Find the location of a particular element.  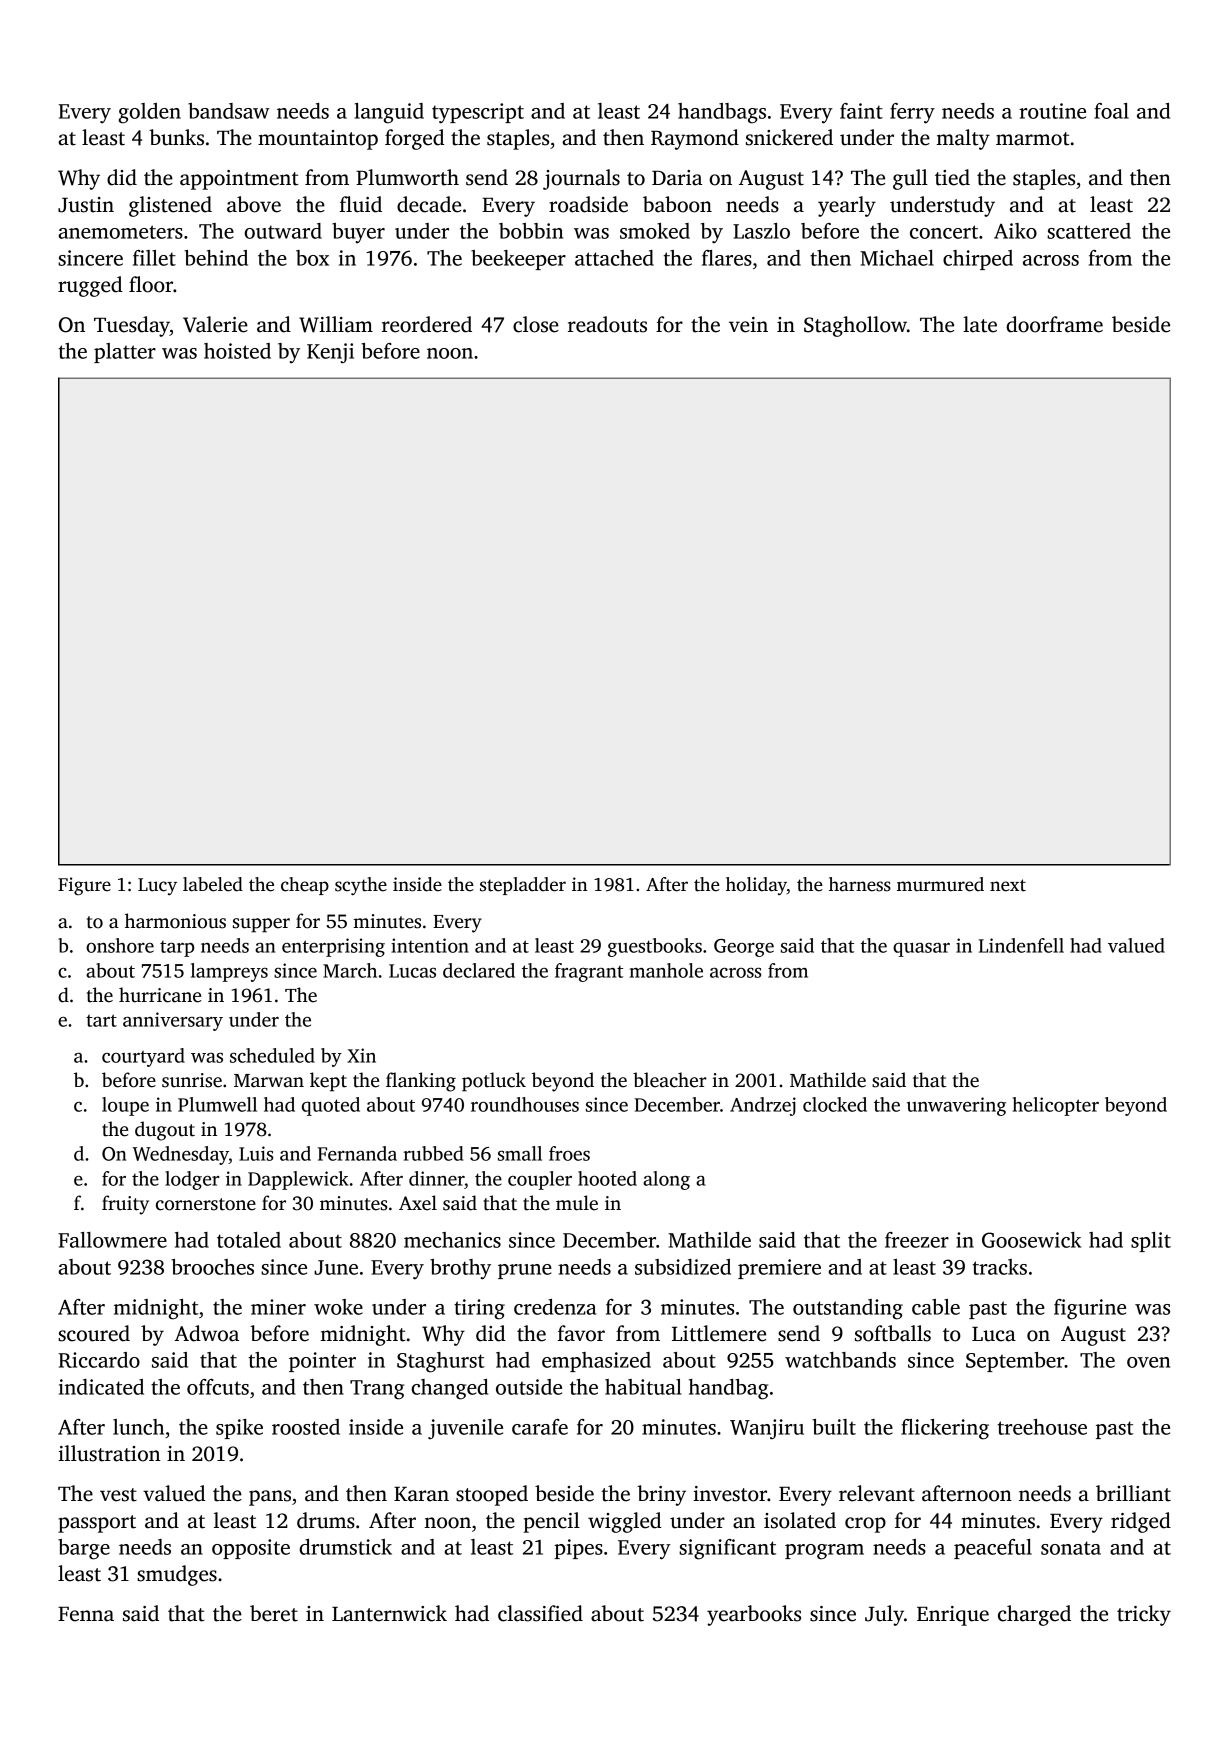

Lindenfell is located at coordinates (1021, 945).
